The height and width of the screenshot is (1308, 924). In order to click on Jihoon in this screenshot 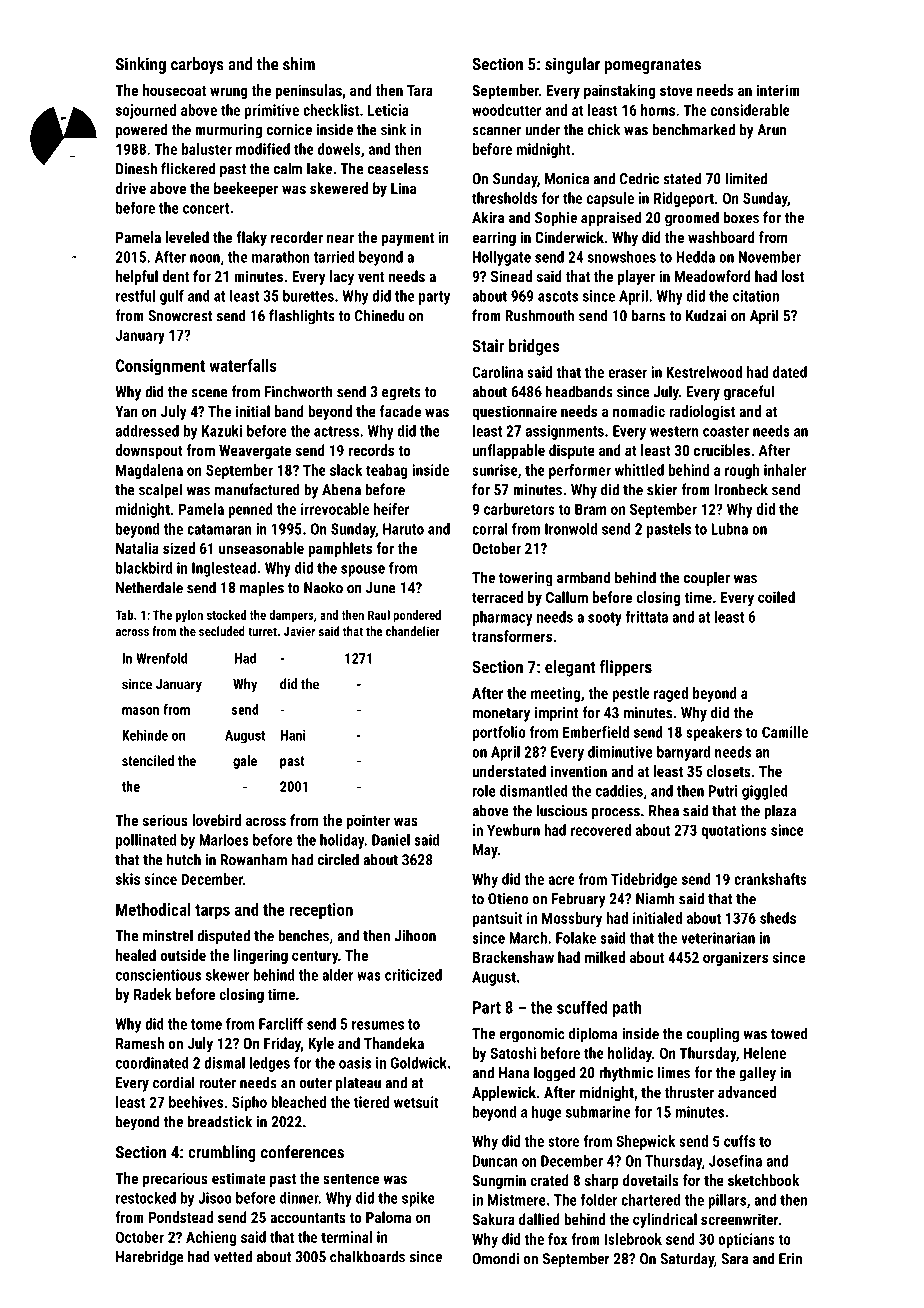, I will do `click(415, 935)`.
